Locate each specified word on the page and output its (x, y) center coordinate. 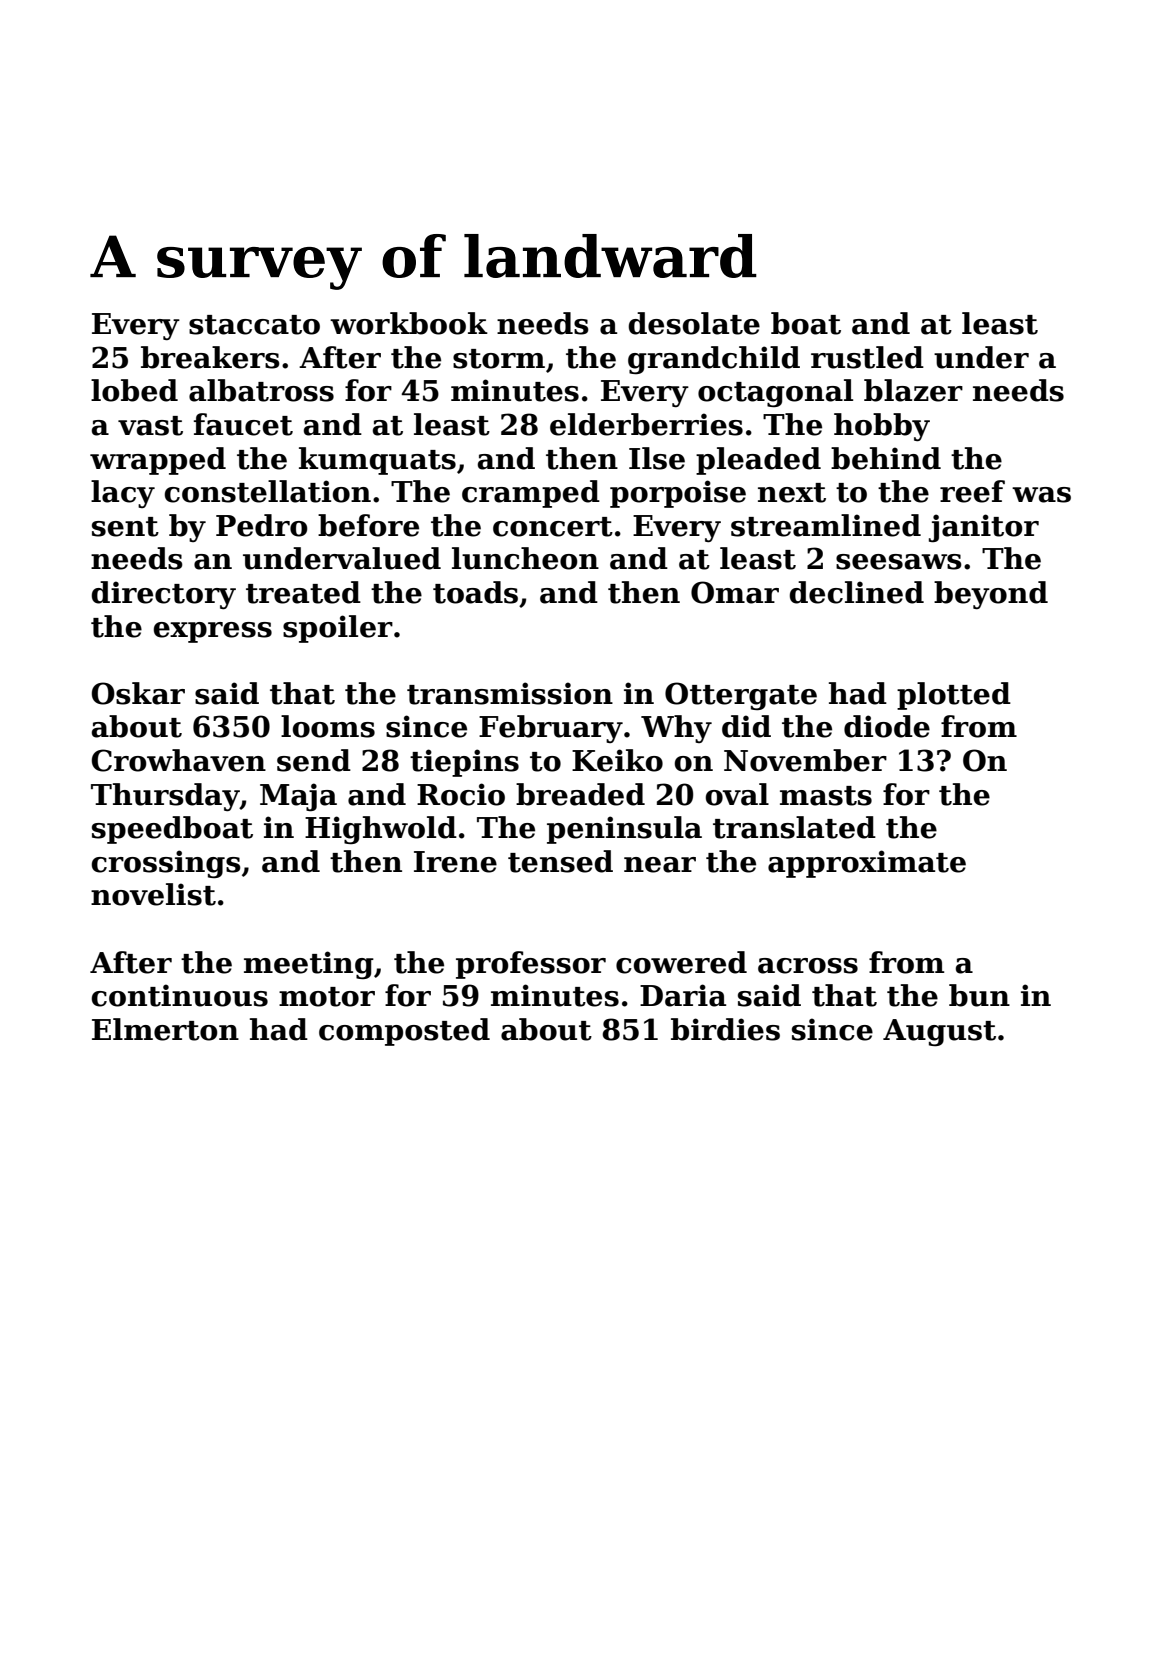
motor (327, 997)
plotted (954, 696)
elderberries (646, 424)
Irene (455, 862)
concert (553, 527)
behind (886, 458)
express (212, 632)
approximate (867, 864)
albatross (261, 390)
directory (163, 595)
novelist (153, 894)
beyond (991, 595)
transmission (510, 693)
